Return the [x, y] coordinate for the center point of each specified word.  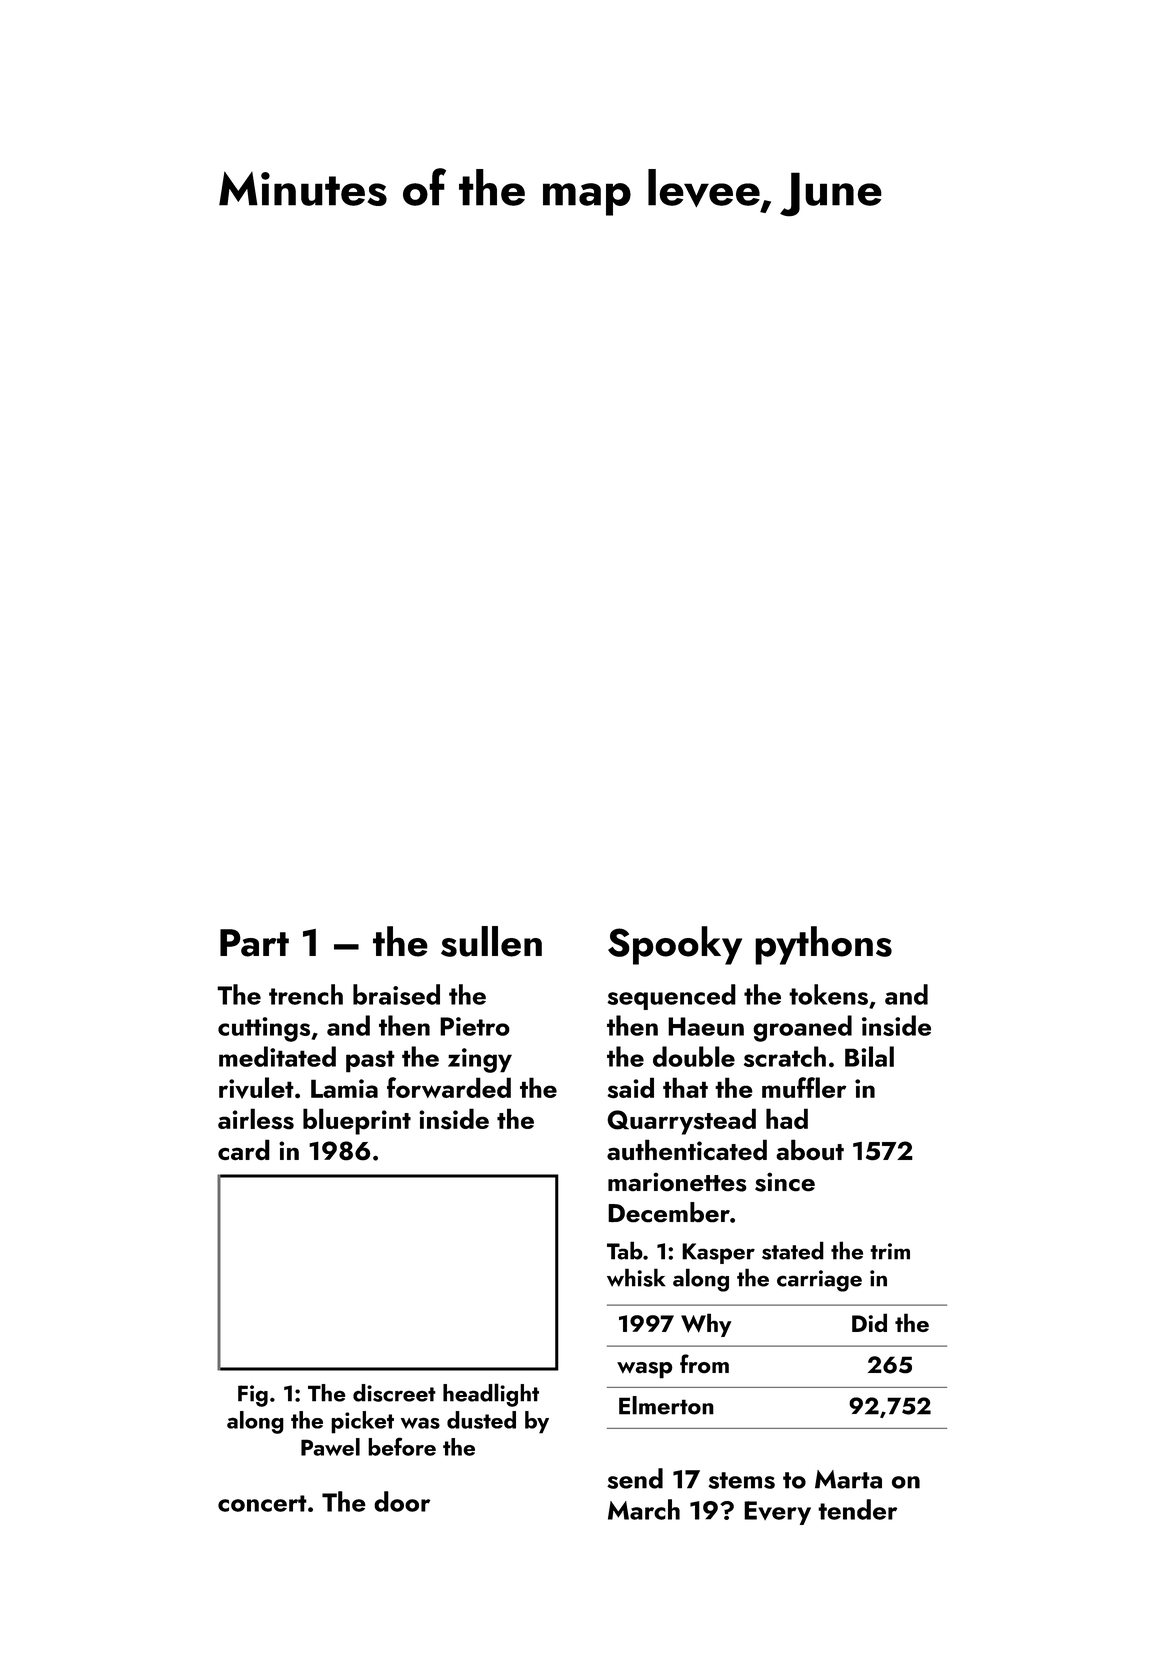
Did [869, 1322]
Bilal [869, 1056]
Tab [625, 1250]
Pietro [475, 1026]
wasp [645, 1370]
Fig [253, 1396]
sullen [491, 941]
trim [890, 1251]
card [244, 1150]
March [644, 1509]
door [402, 1501]
